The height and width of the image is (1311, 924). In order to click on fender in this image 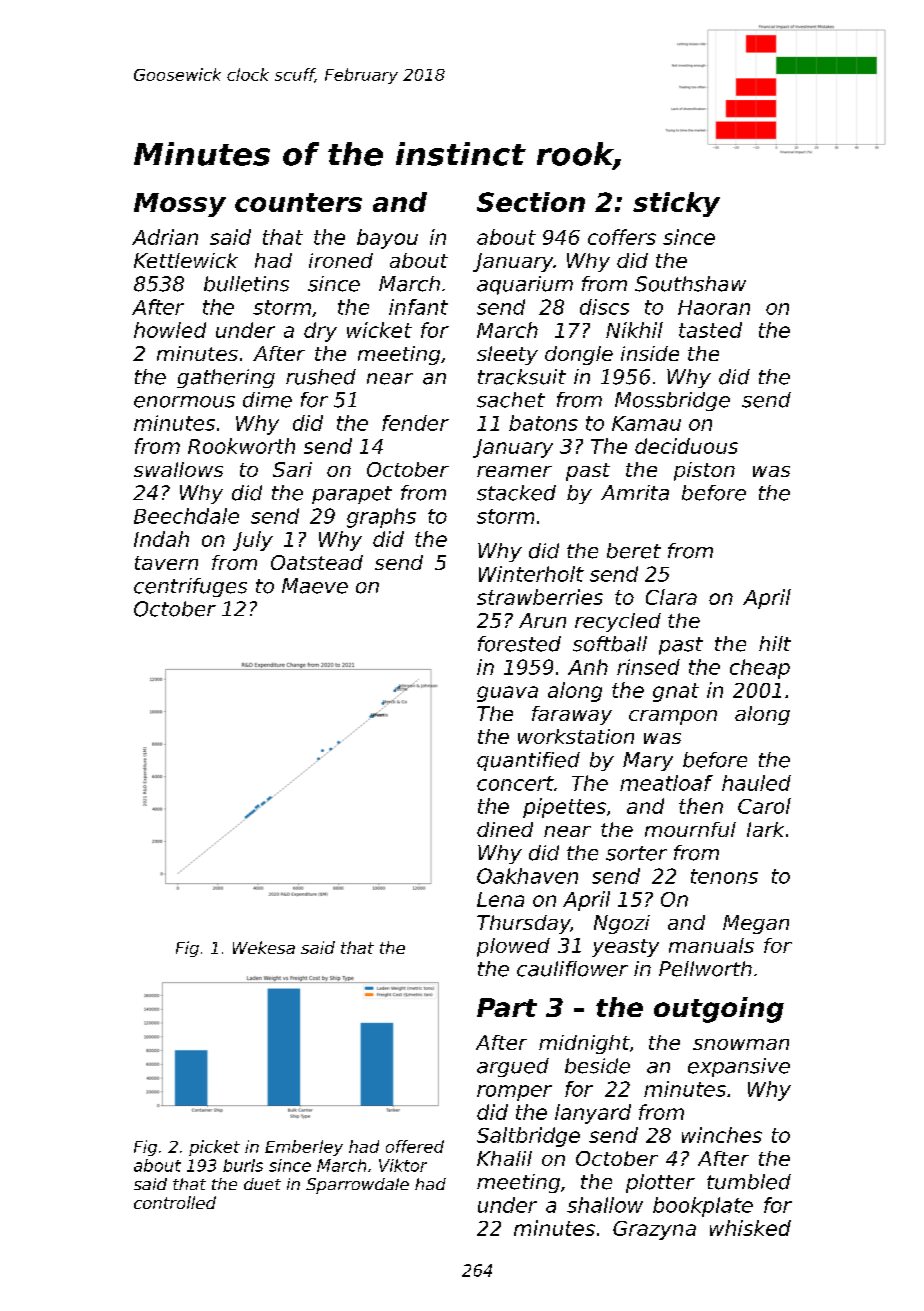, I will do `click(415, 423)`.
